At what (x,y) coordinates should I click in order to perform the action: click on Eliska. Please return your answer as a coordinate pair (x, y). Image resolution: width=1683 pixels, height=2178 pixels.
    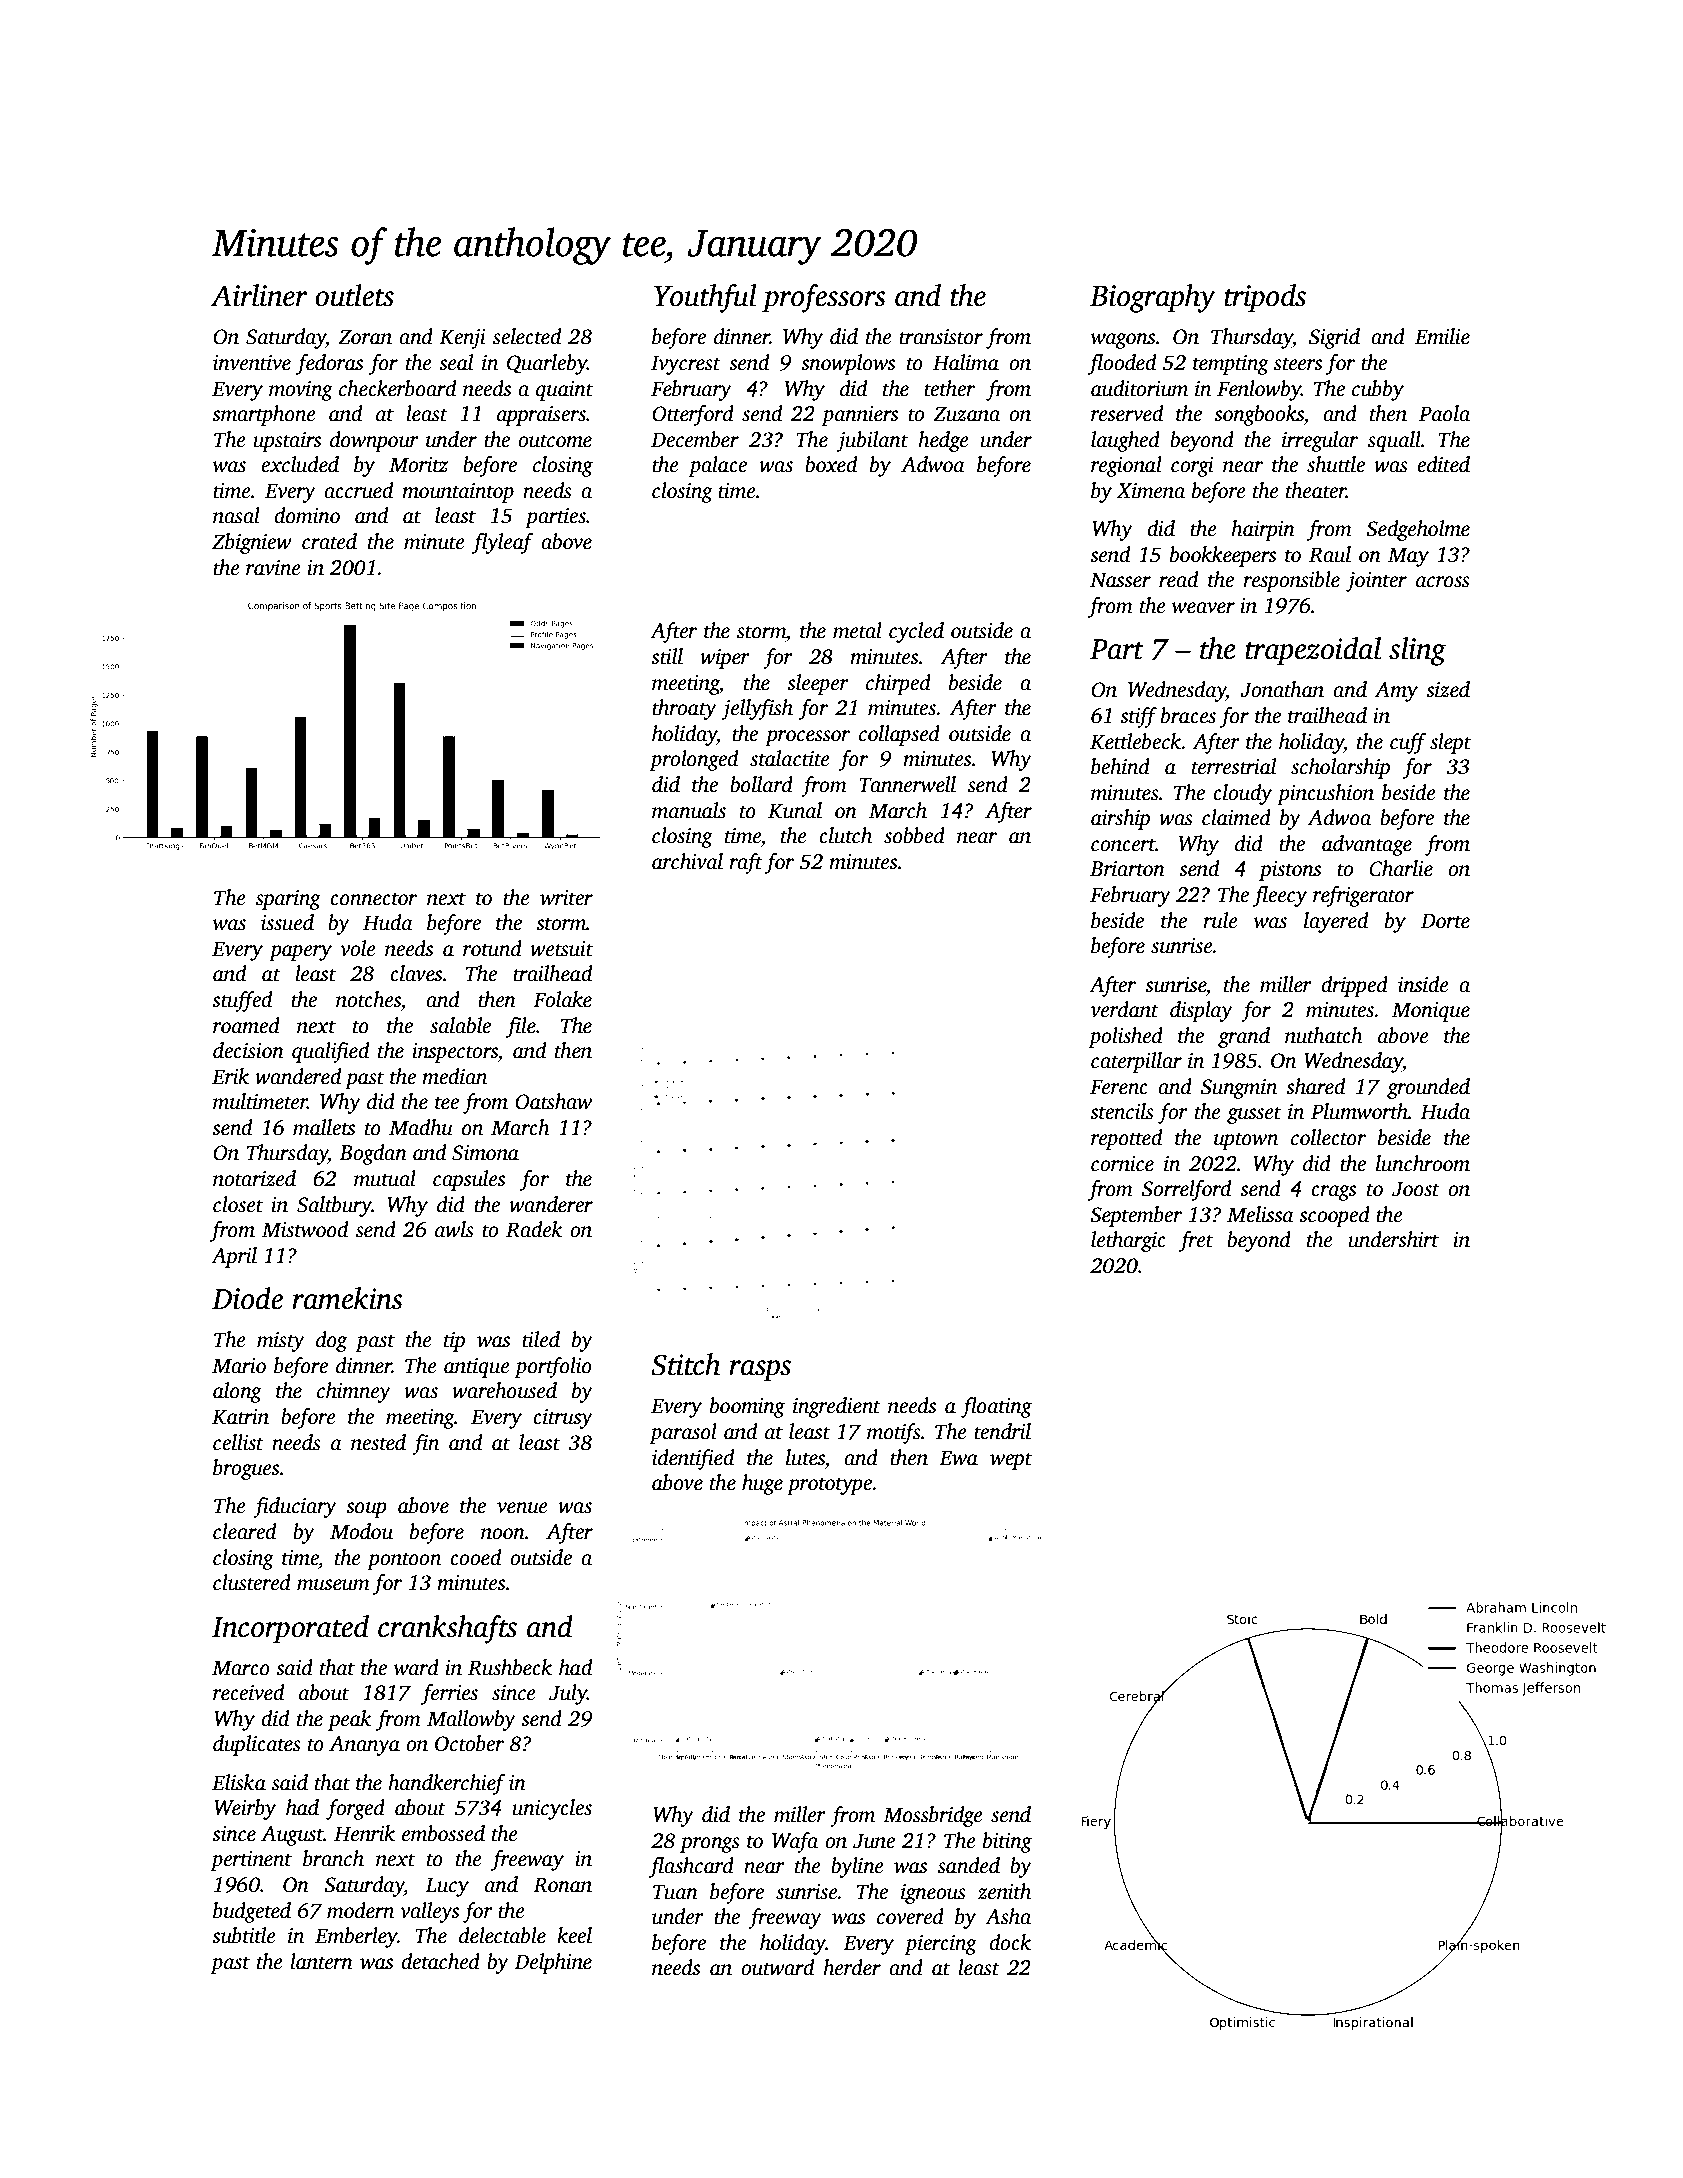
    Looking at the image, I should click on (239, 1782).
